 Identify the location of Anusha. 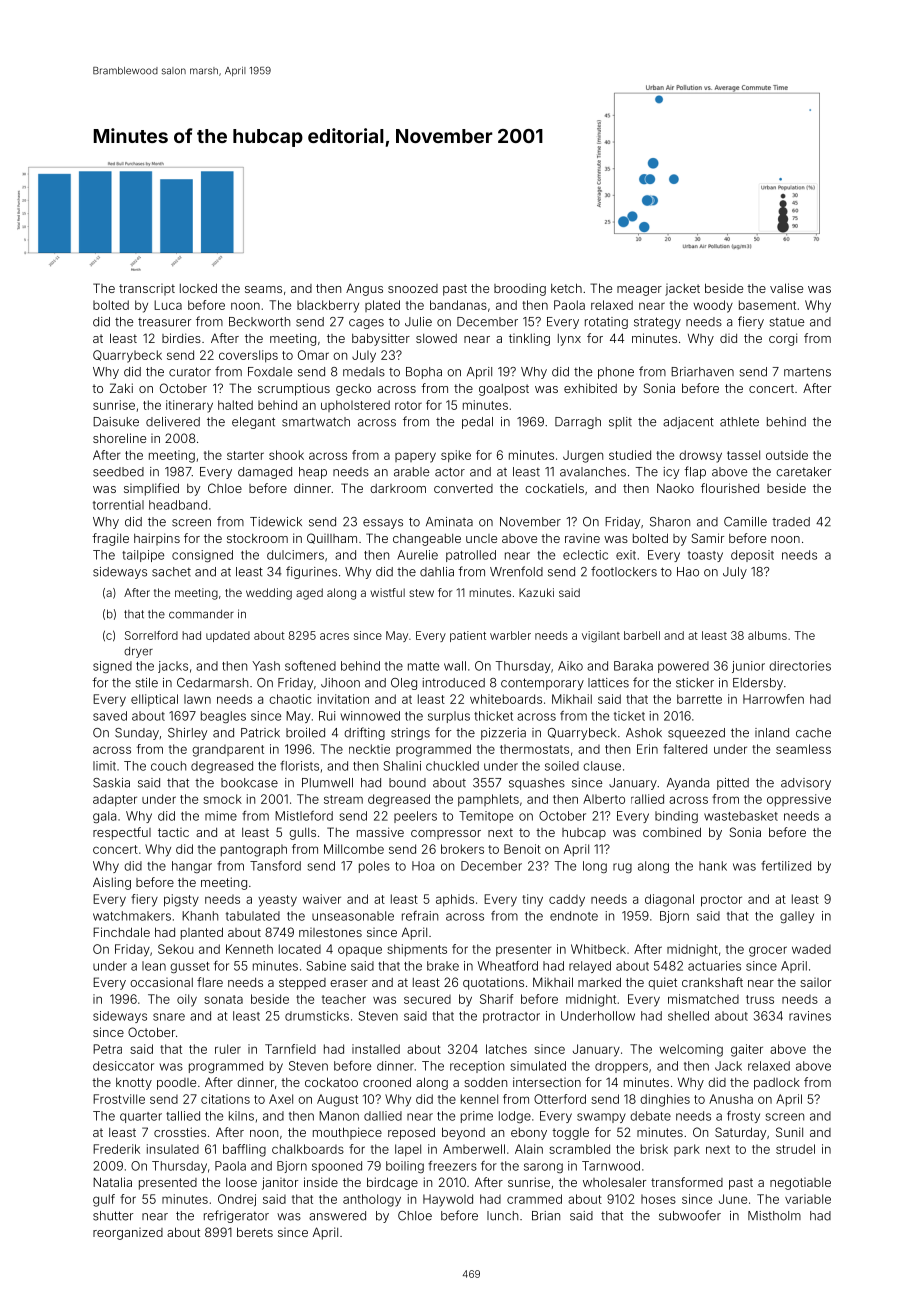
(731, 1099).
